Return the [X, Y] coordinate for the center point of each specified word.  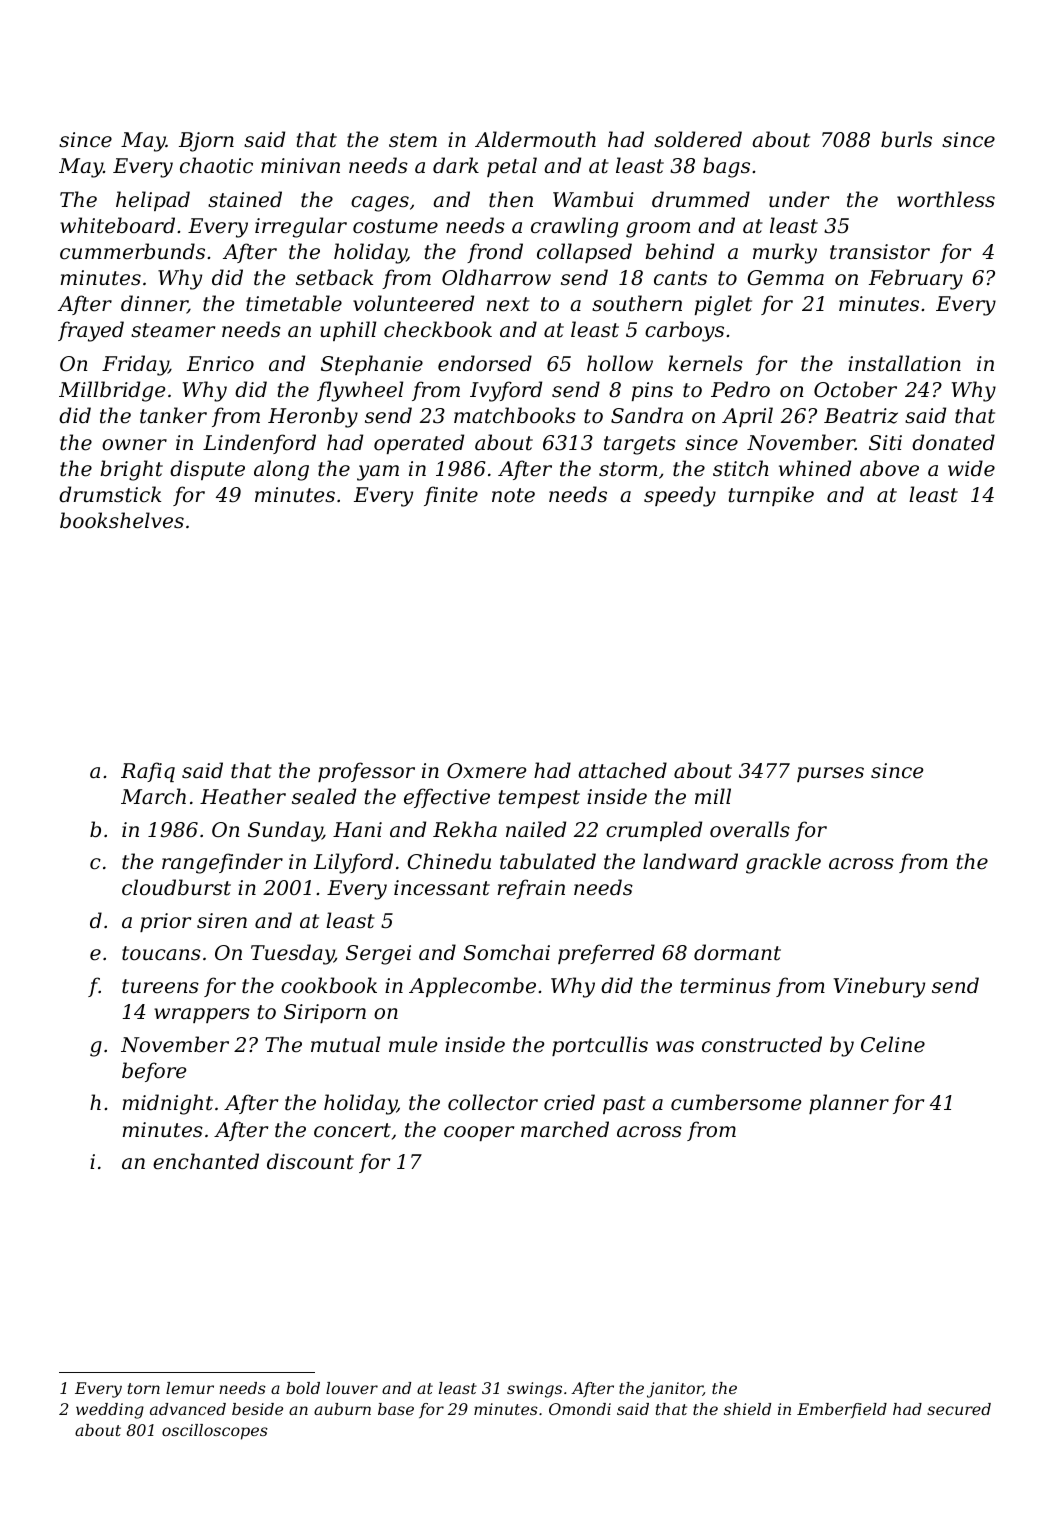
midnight [168, 1104]
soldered [698, 139]
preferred [606, 954]
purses [830, 774]
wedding [110, 1411]
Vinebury [879, 987]
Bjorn [206, 142]
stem [413, 140]
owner [134, 445]
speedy [680, 496]
